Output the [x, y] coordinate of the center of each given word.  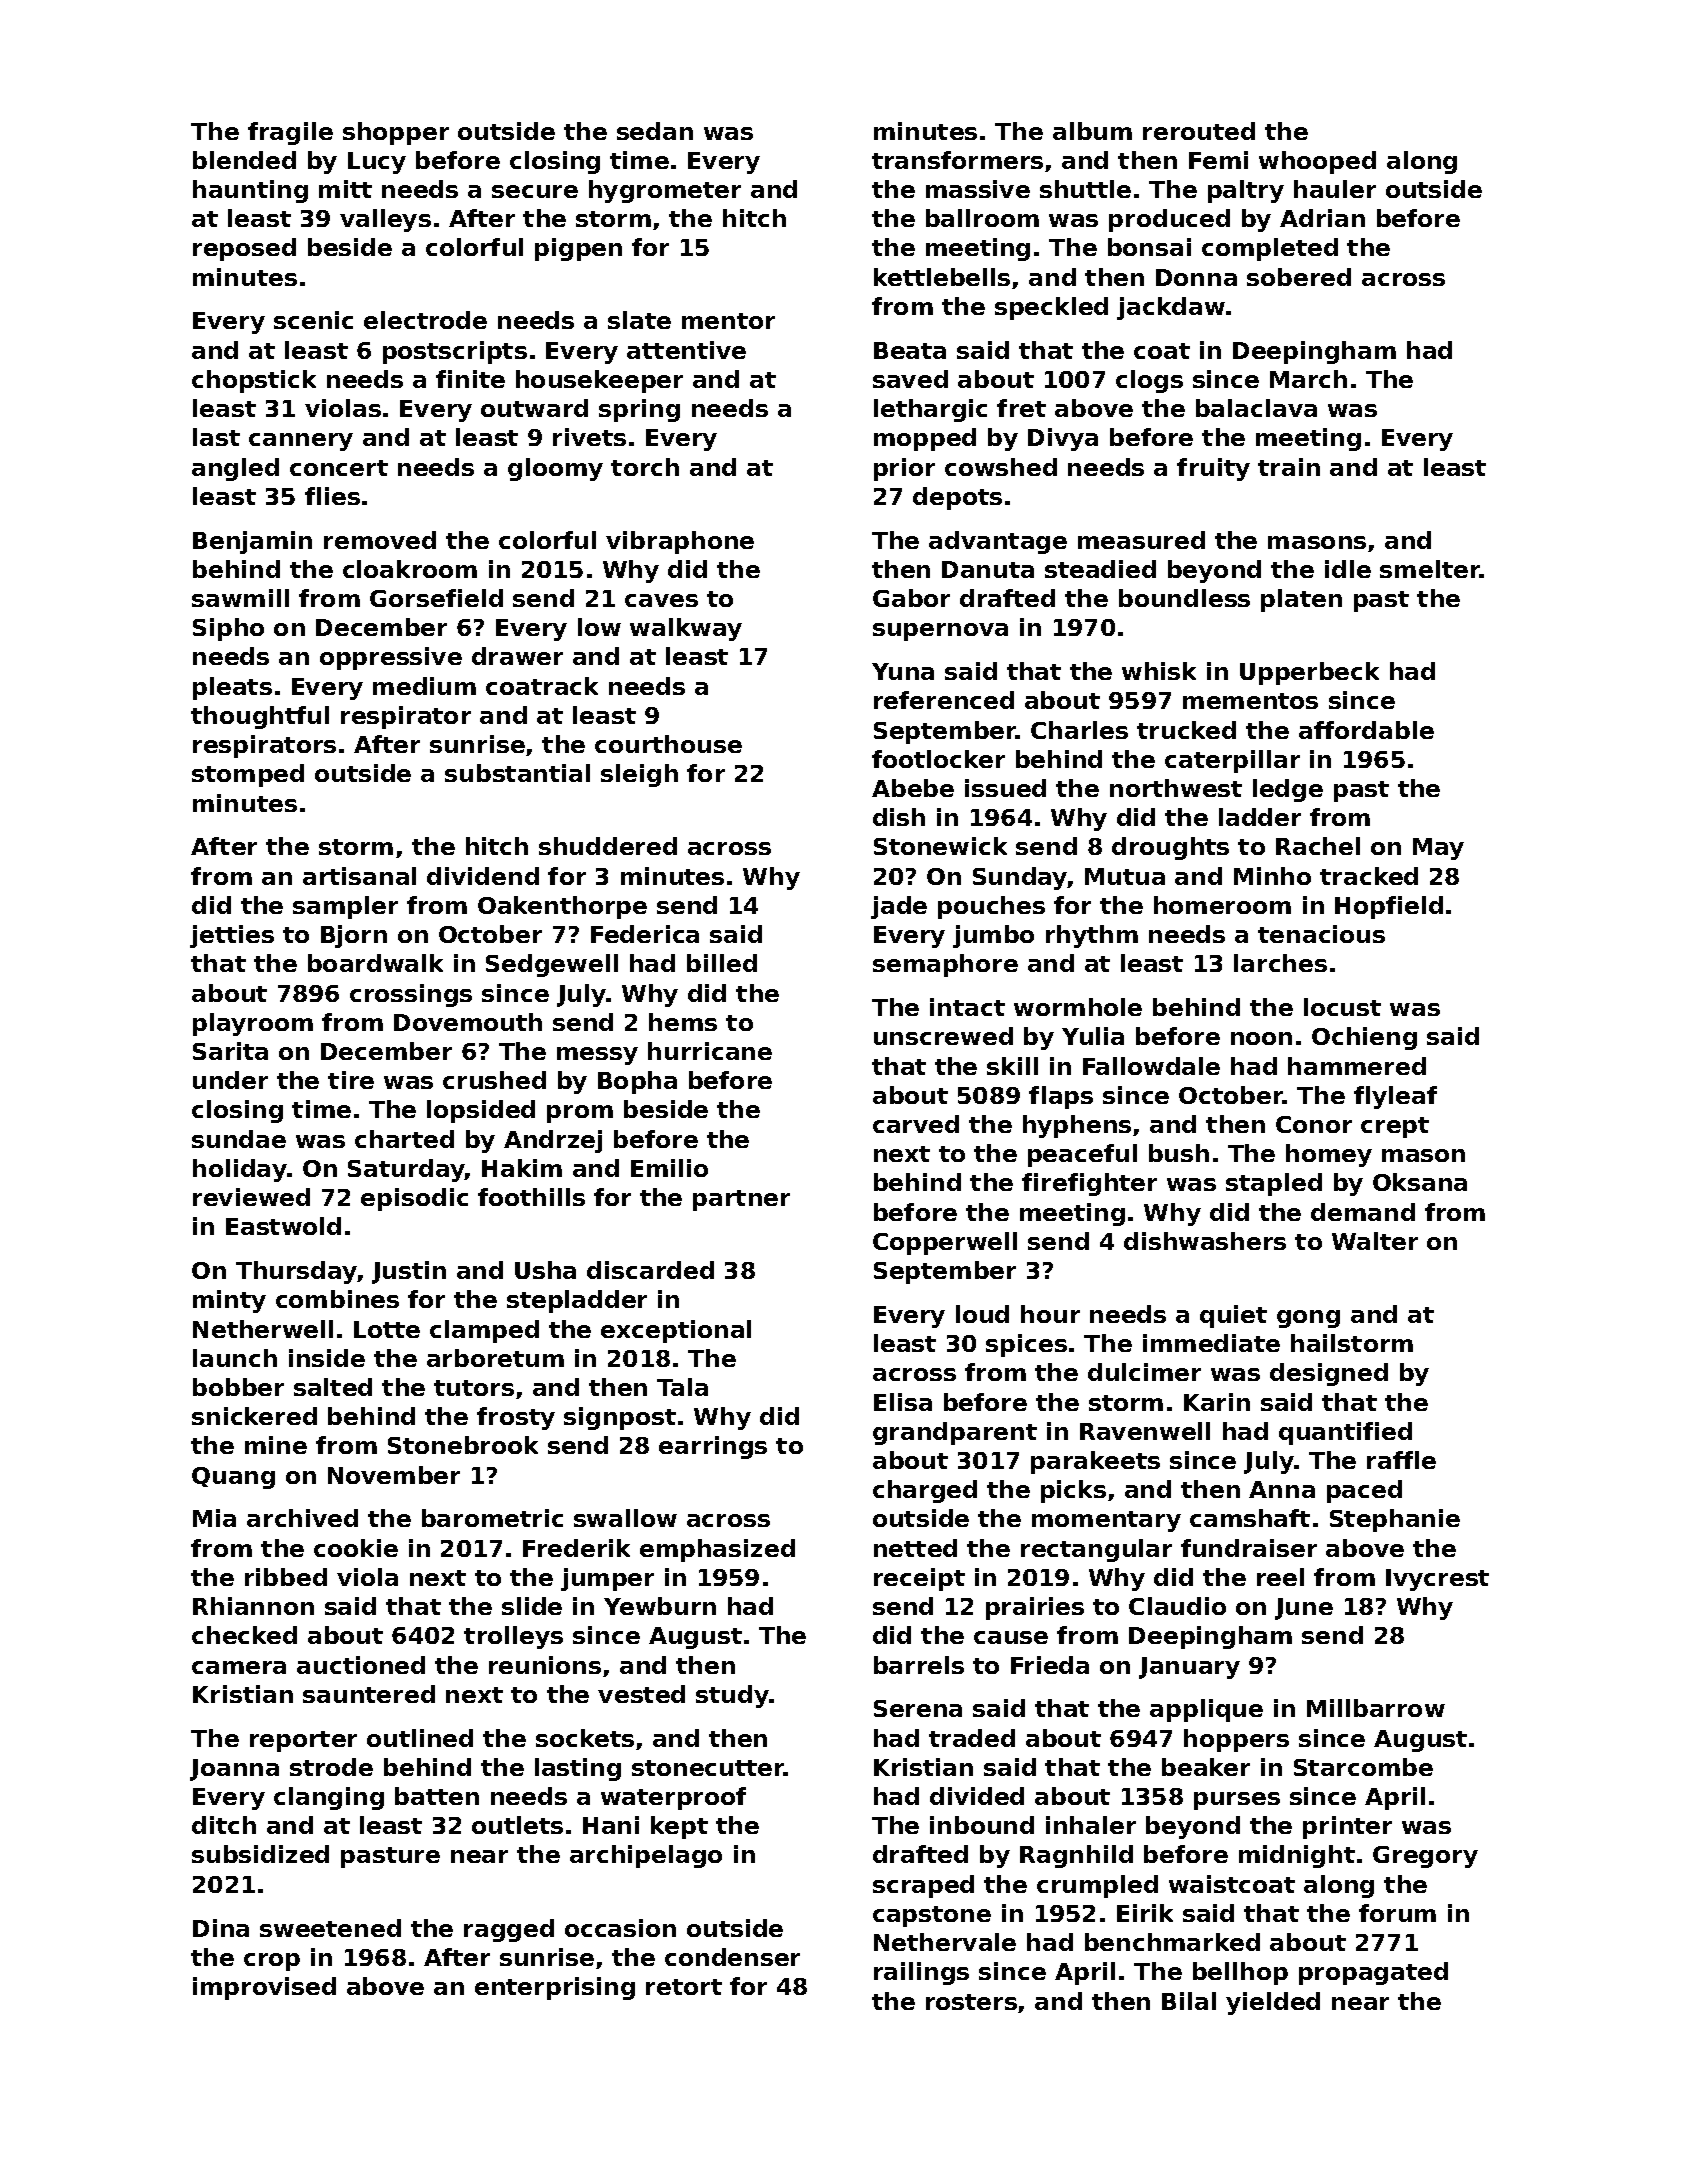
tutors [474, 1388]
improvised [264, 1988]
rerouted [1199, 131]
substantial [517, 773]
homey [1329, 1155]
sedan [655, 131]
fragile [290, 133]
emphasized [717, 1550]
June [1304, 1609]
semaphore [945, 965]
